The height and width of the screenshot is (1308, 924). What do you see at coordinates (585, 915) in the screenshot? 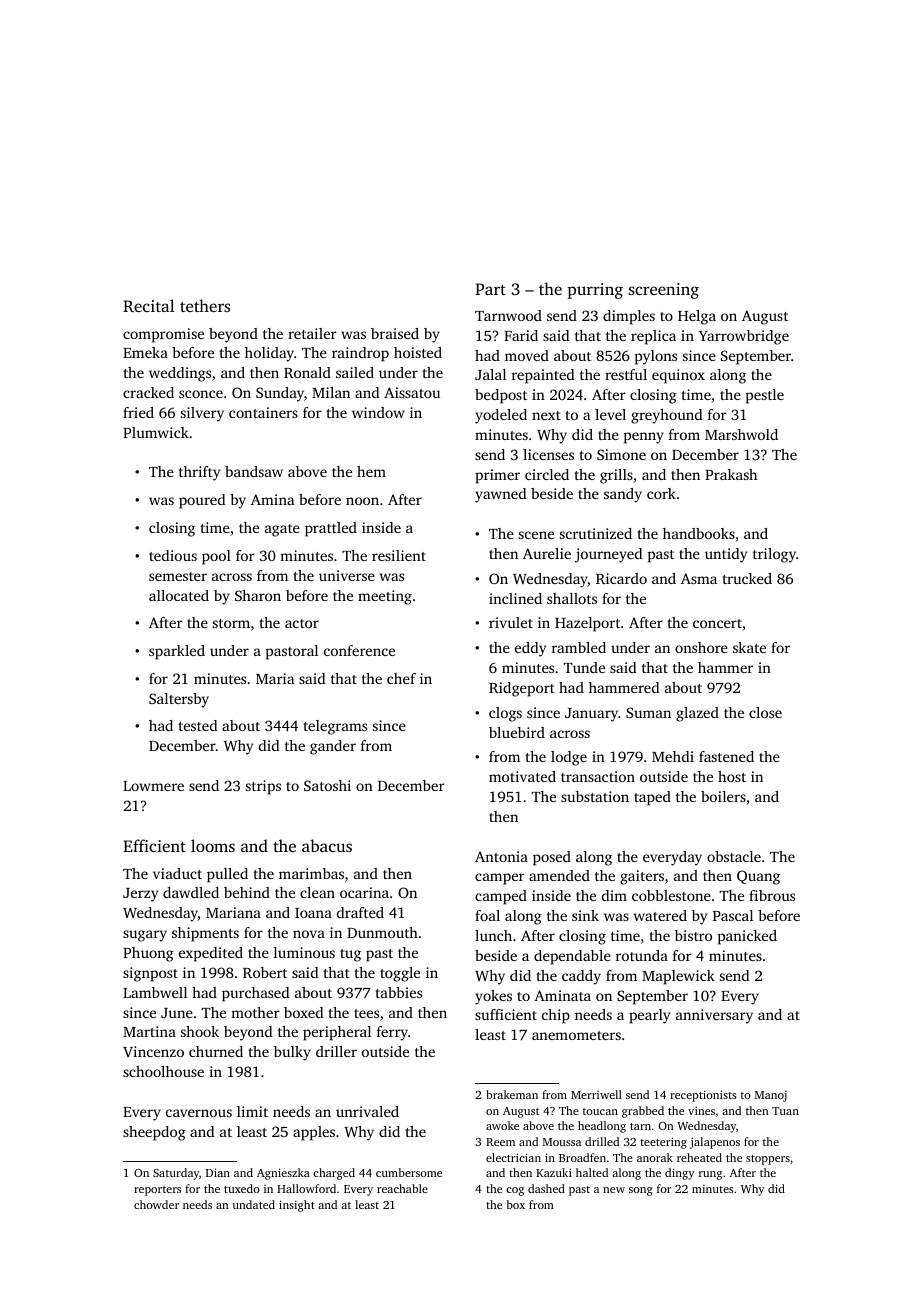
I see `sink` at bounding box center [585, 915].
